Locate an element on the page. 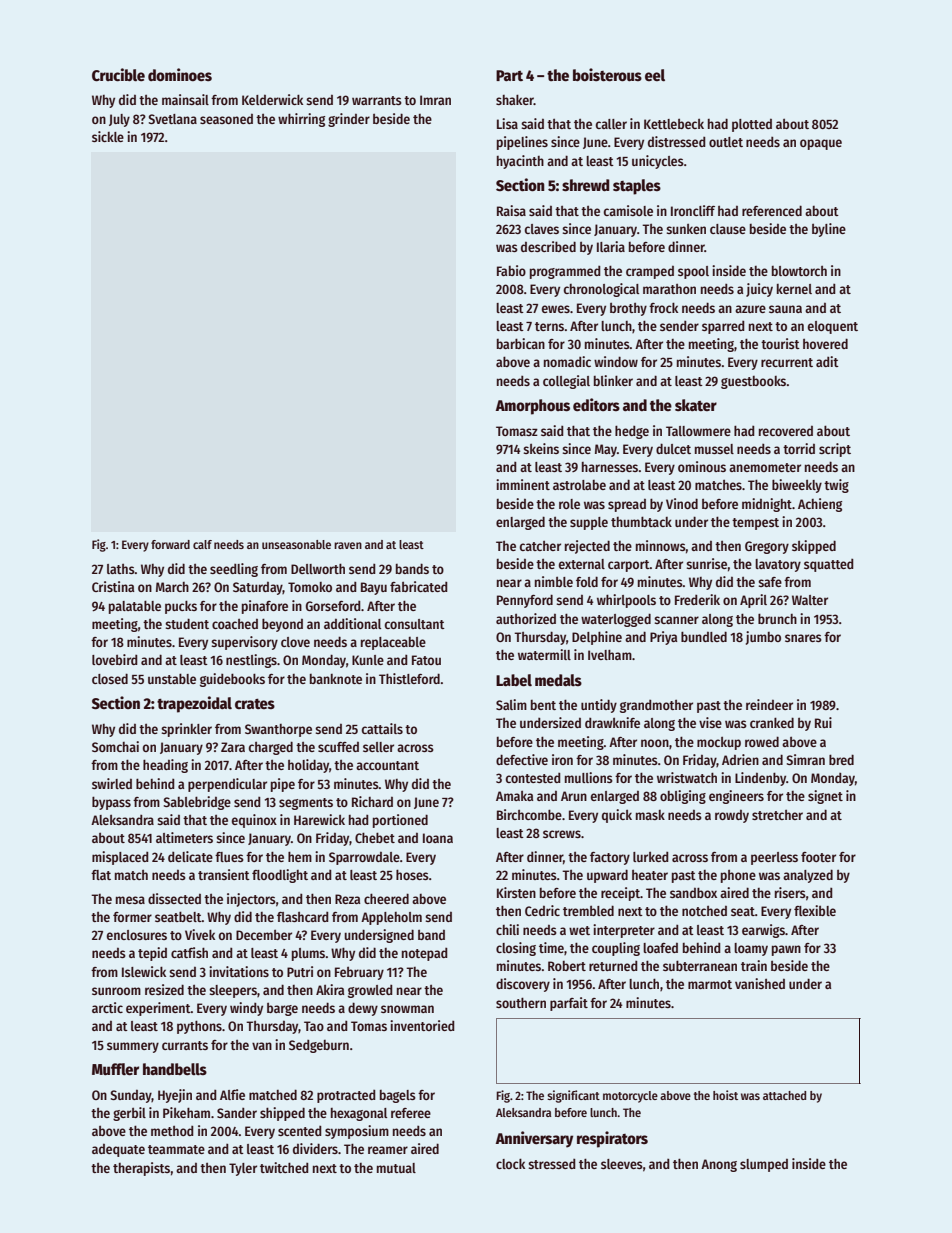 This page has width=952, height=1233. July is located at coordinates (119, 120).
